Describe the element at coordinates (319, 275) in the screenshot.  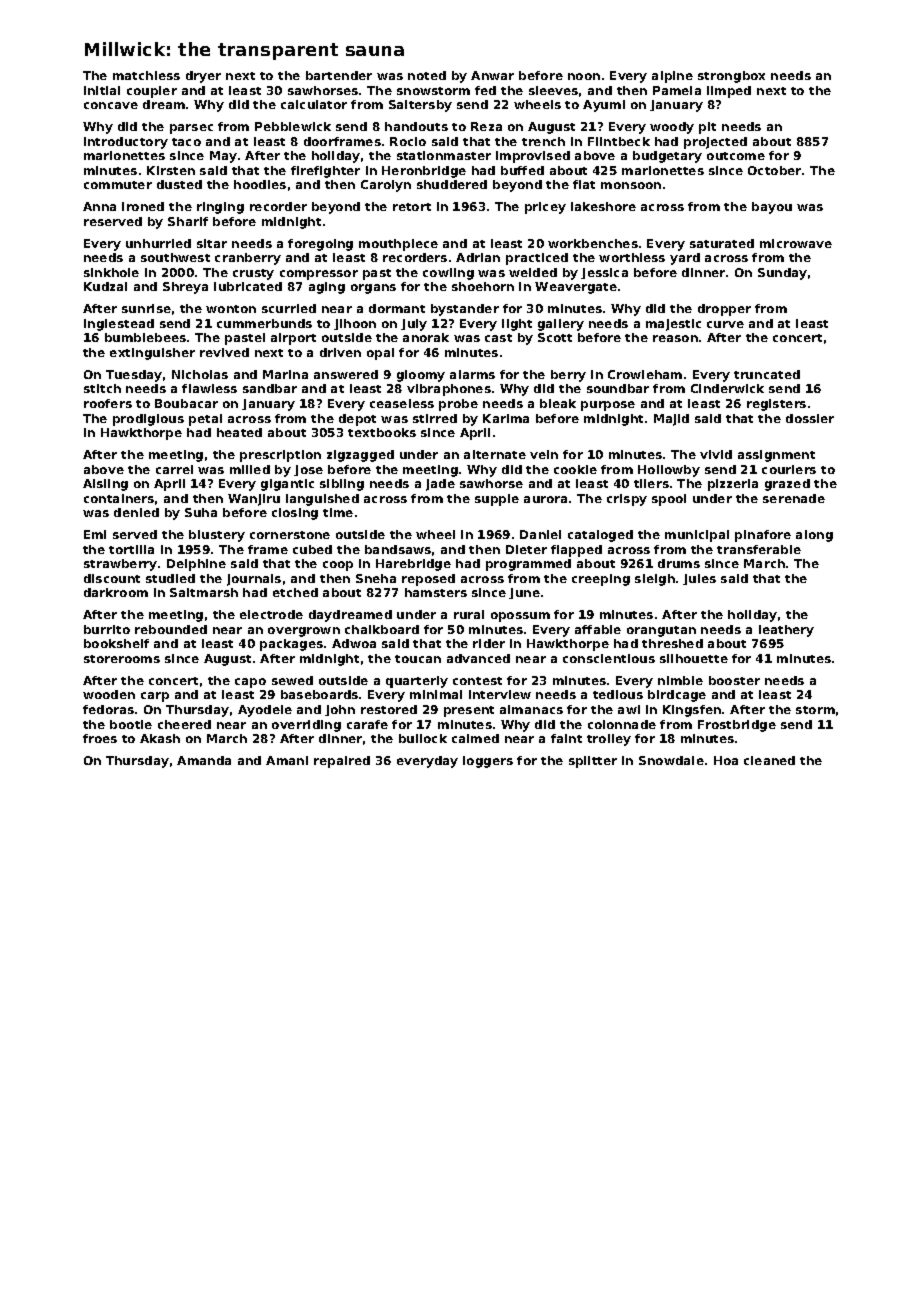
I see `compressor` at that location.
